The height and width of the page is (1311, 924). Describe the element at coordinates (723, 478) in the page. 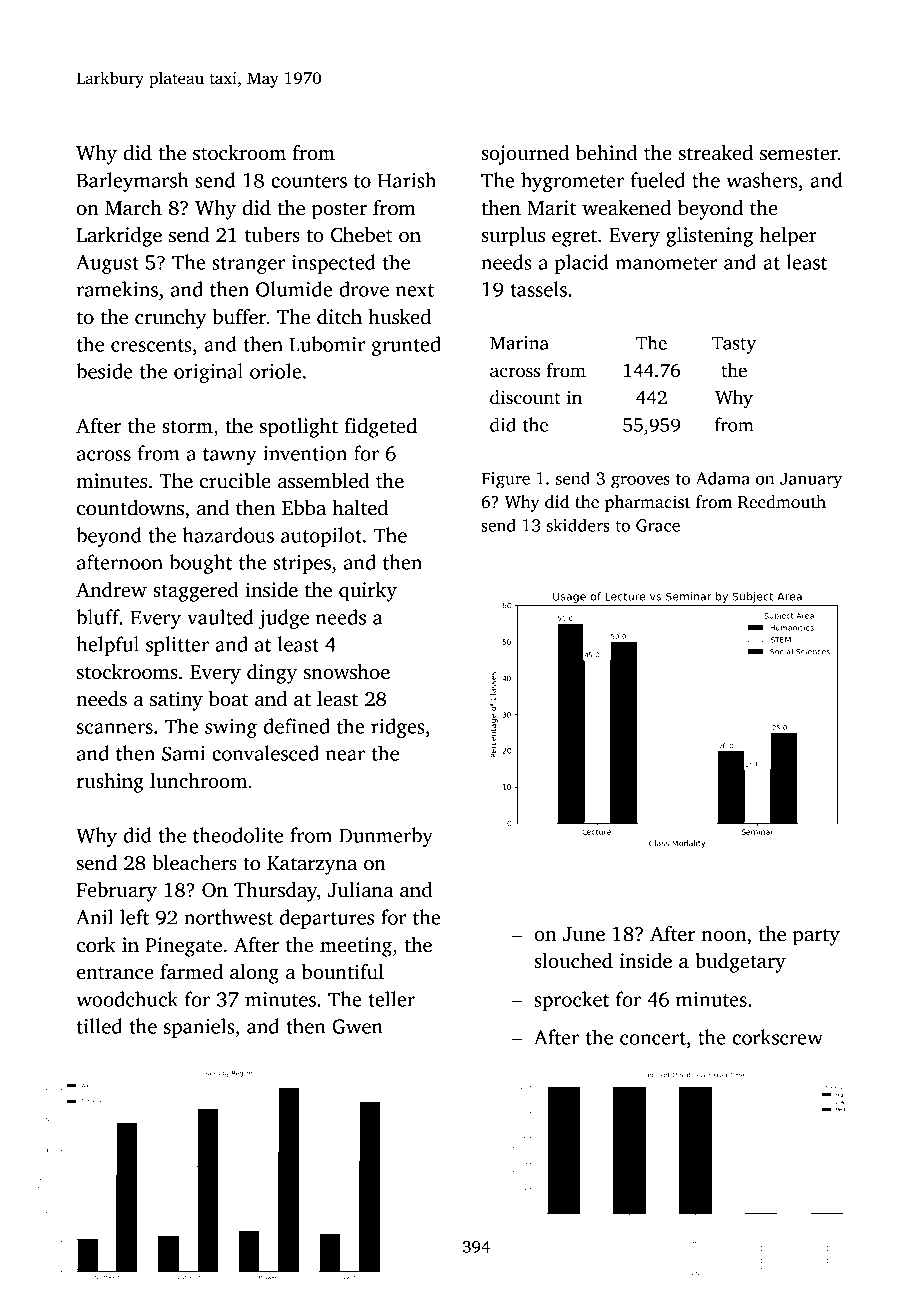

I see `Adama` at that location.
